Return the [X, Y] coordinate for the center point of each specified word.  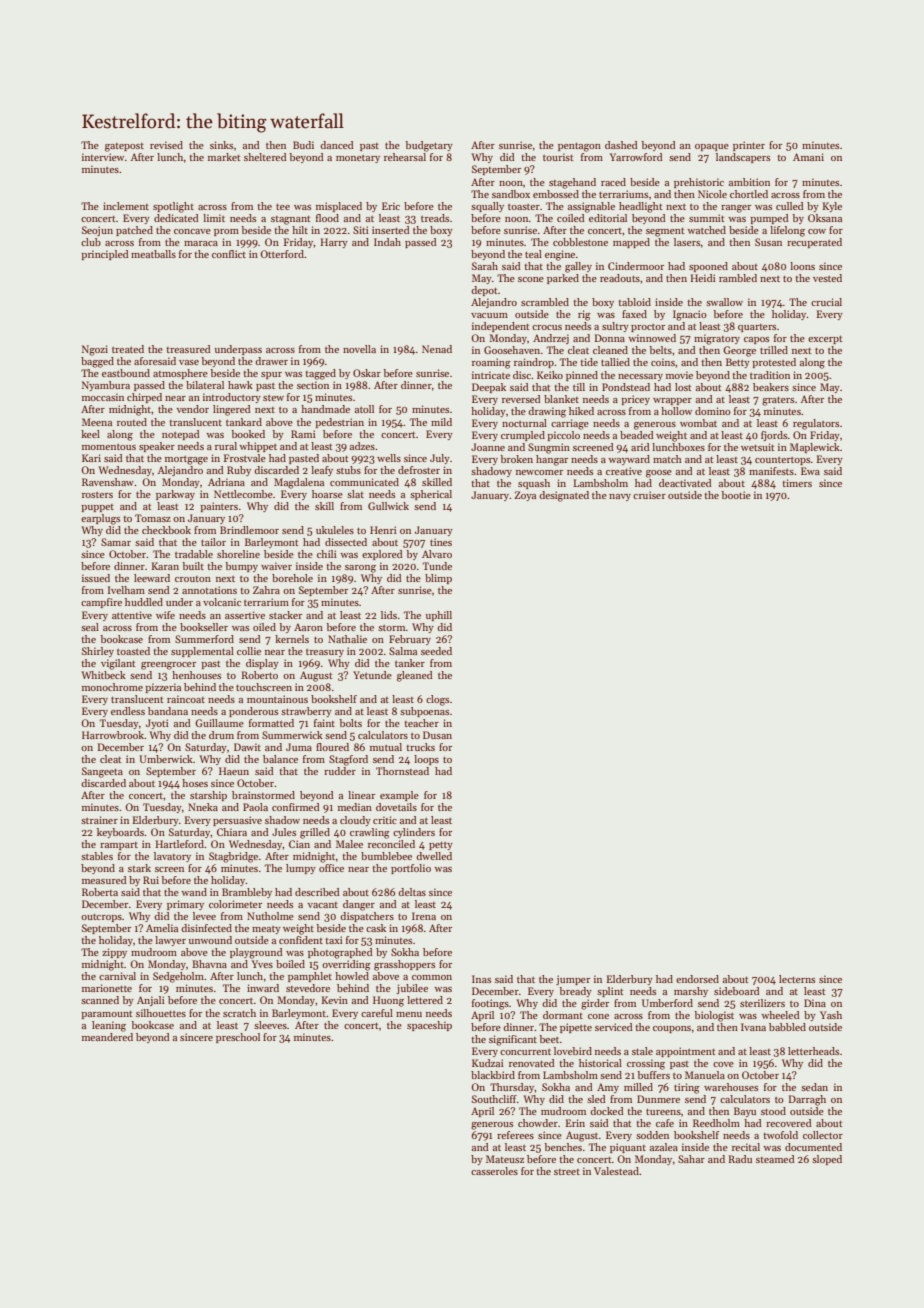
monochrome [112, 687]
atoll [364, 409]
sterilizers [762, 1003]
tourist [558, 157]
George [739, 351]
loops [426, 760]
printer [749, 146]
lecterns [797, 979]
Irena [424, 916]
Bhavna [209, 964]
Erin [575, 1123]
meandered [107, 1037]
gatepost [124, 147]
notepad [181, 435]
